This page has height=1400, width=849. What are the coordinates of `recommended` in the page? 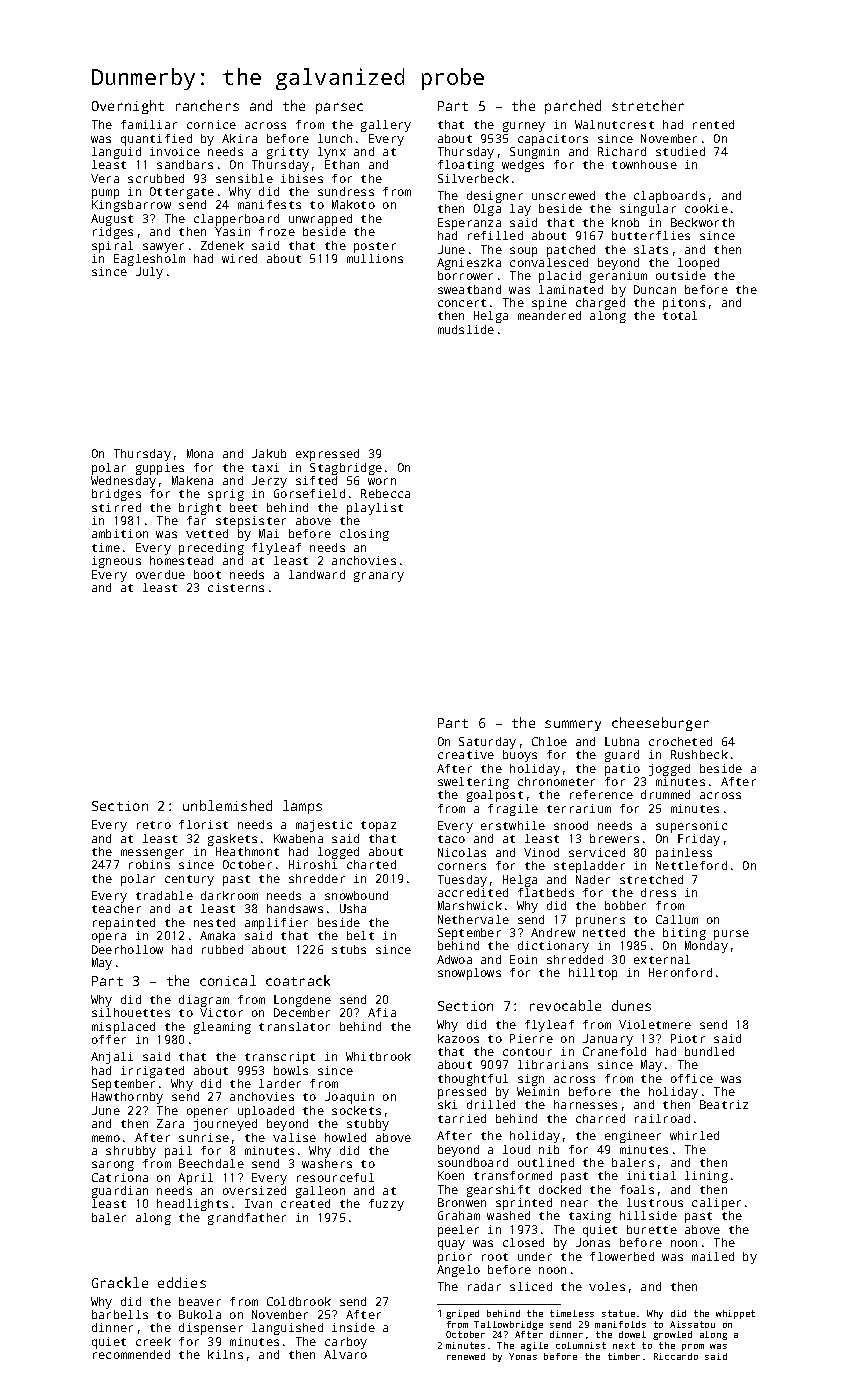 It's located at (131, 1354).
